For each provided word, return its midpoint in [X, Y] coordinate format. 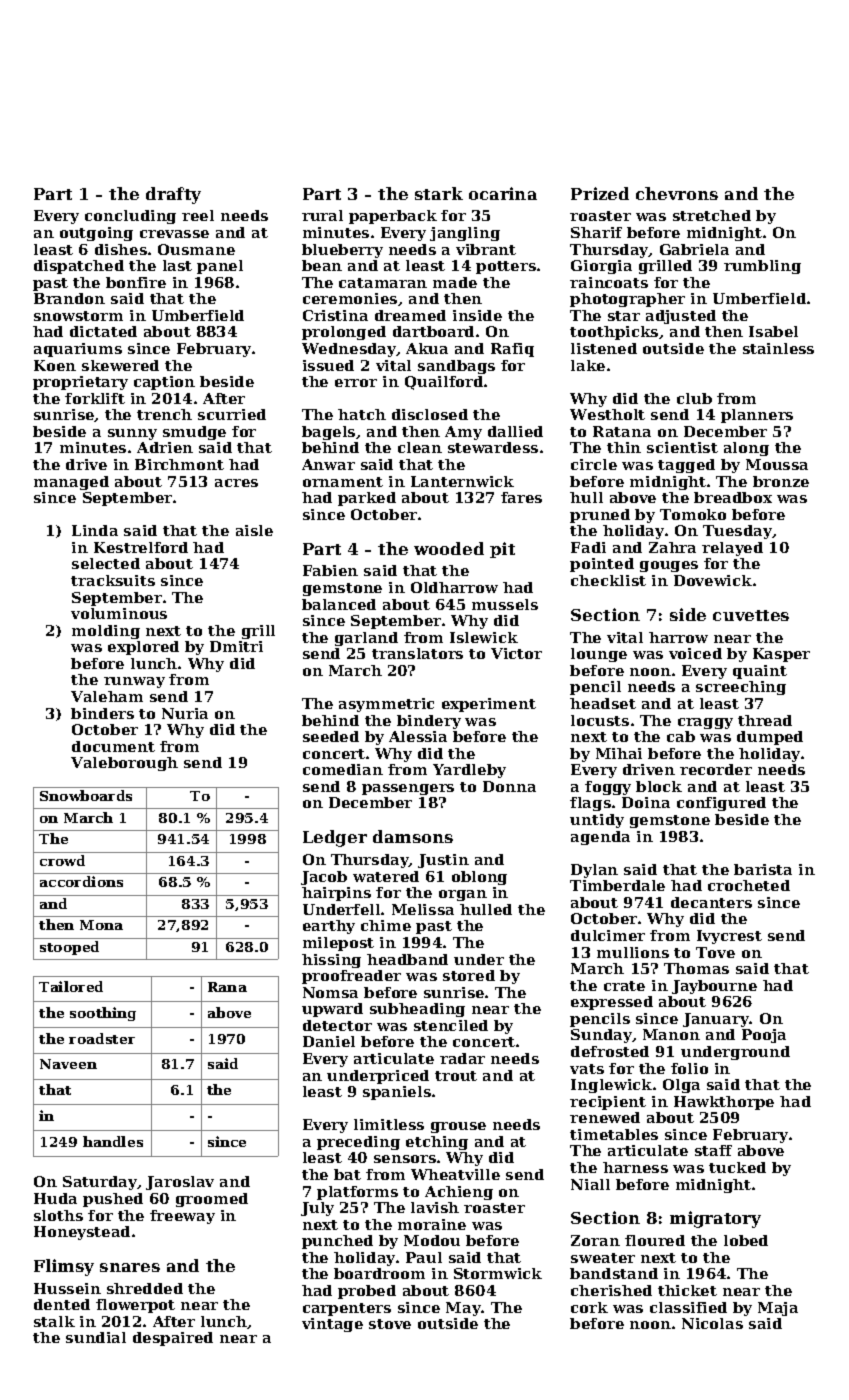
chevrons [677, 193]
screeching [741, 688]
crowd [62, 860]
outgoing [96, 234]
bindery [429, 722]
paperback [393, 217]
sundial [96, 1337]
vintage [332, 1325]
